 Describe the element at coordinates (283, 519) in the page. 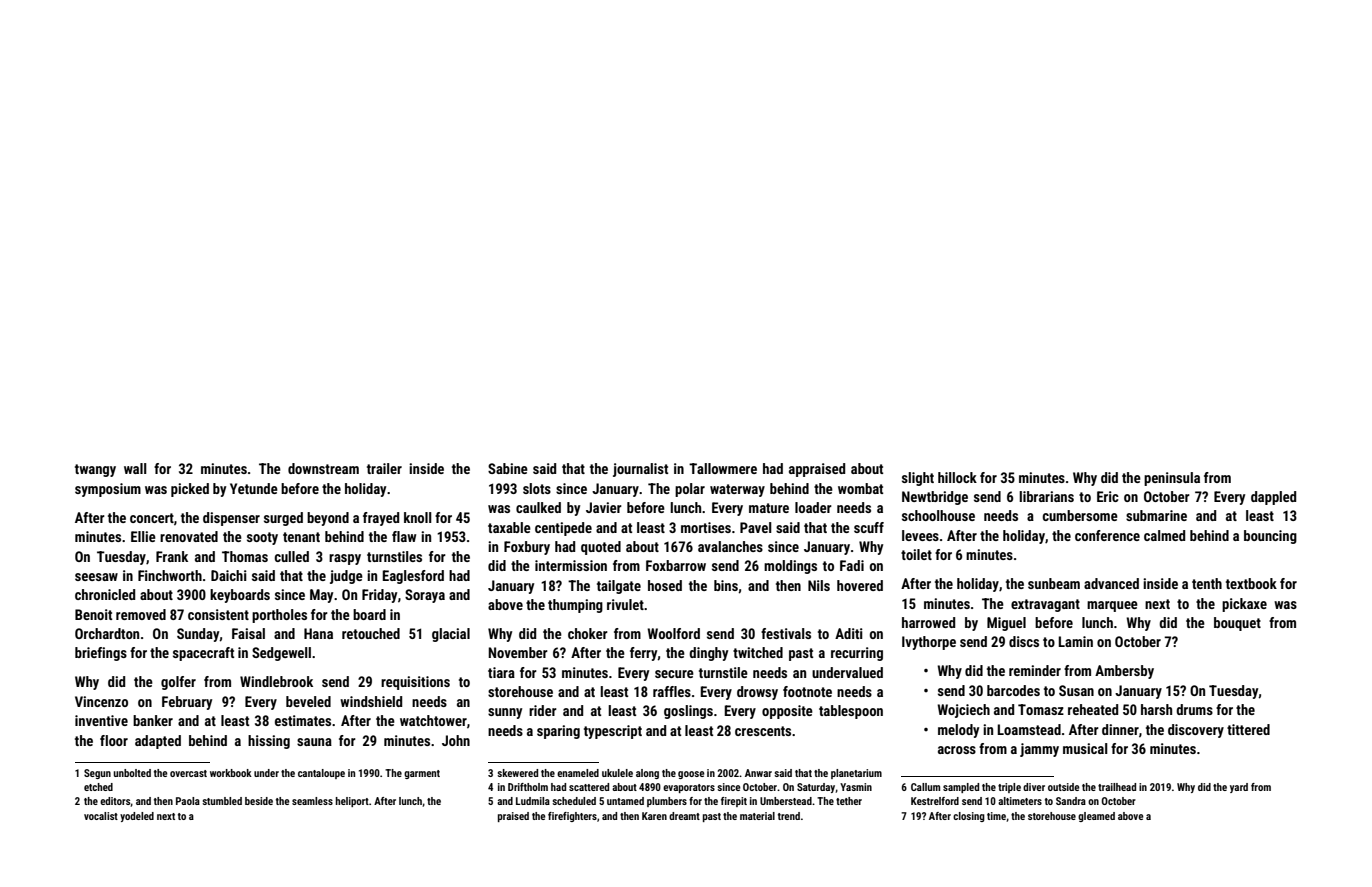

I see `surged` at that location.
